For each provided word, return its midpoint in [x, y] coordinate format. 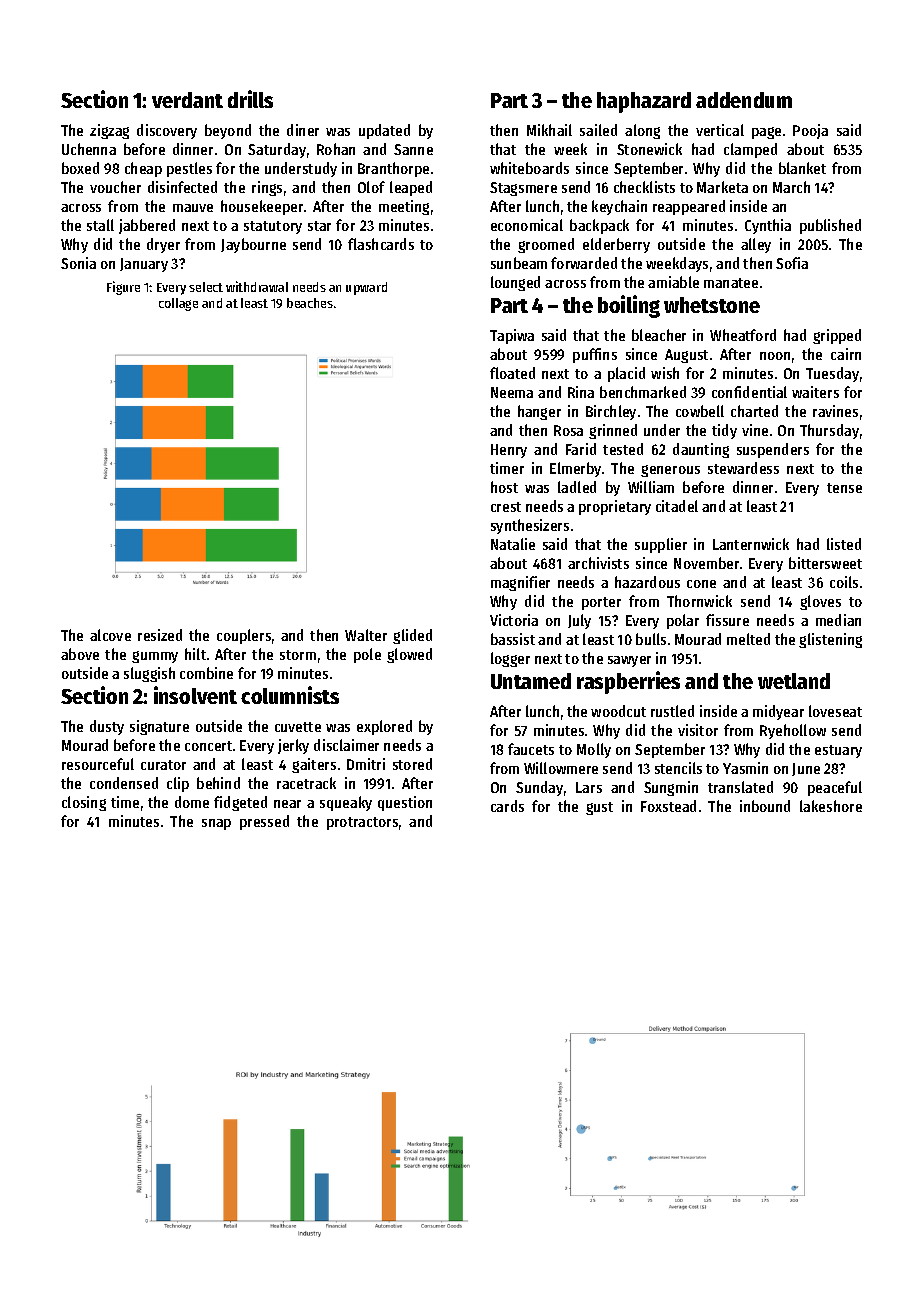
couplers [244, 636]
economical [527, 225]
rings [267, 188]
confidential [749, 392]
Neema [512, 392]
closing [84, 803]
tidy [724, 431]
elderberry [616, 245]
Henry [509, 451]
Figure [123, 288]
